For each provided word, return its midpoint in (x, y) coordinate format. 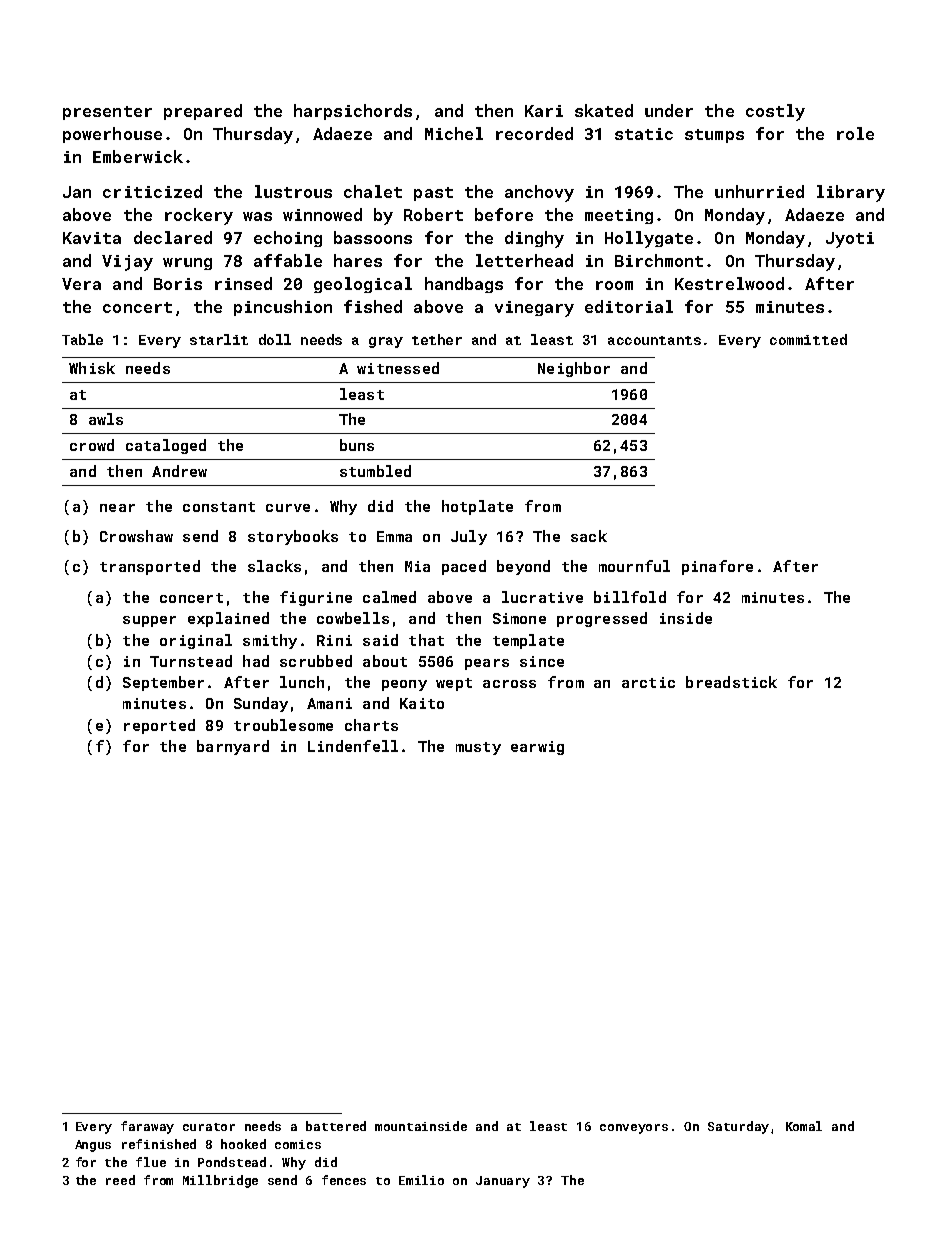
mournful (634, 566)
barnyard (233, 747)
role (855, 133)
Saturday (738, 1127)
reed (120, 1180)
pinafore (717, 567)
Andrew (179, 471)
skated (604, 110)
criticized (152, 191)
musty (478, 748)
